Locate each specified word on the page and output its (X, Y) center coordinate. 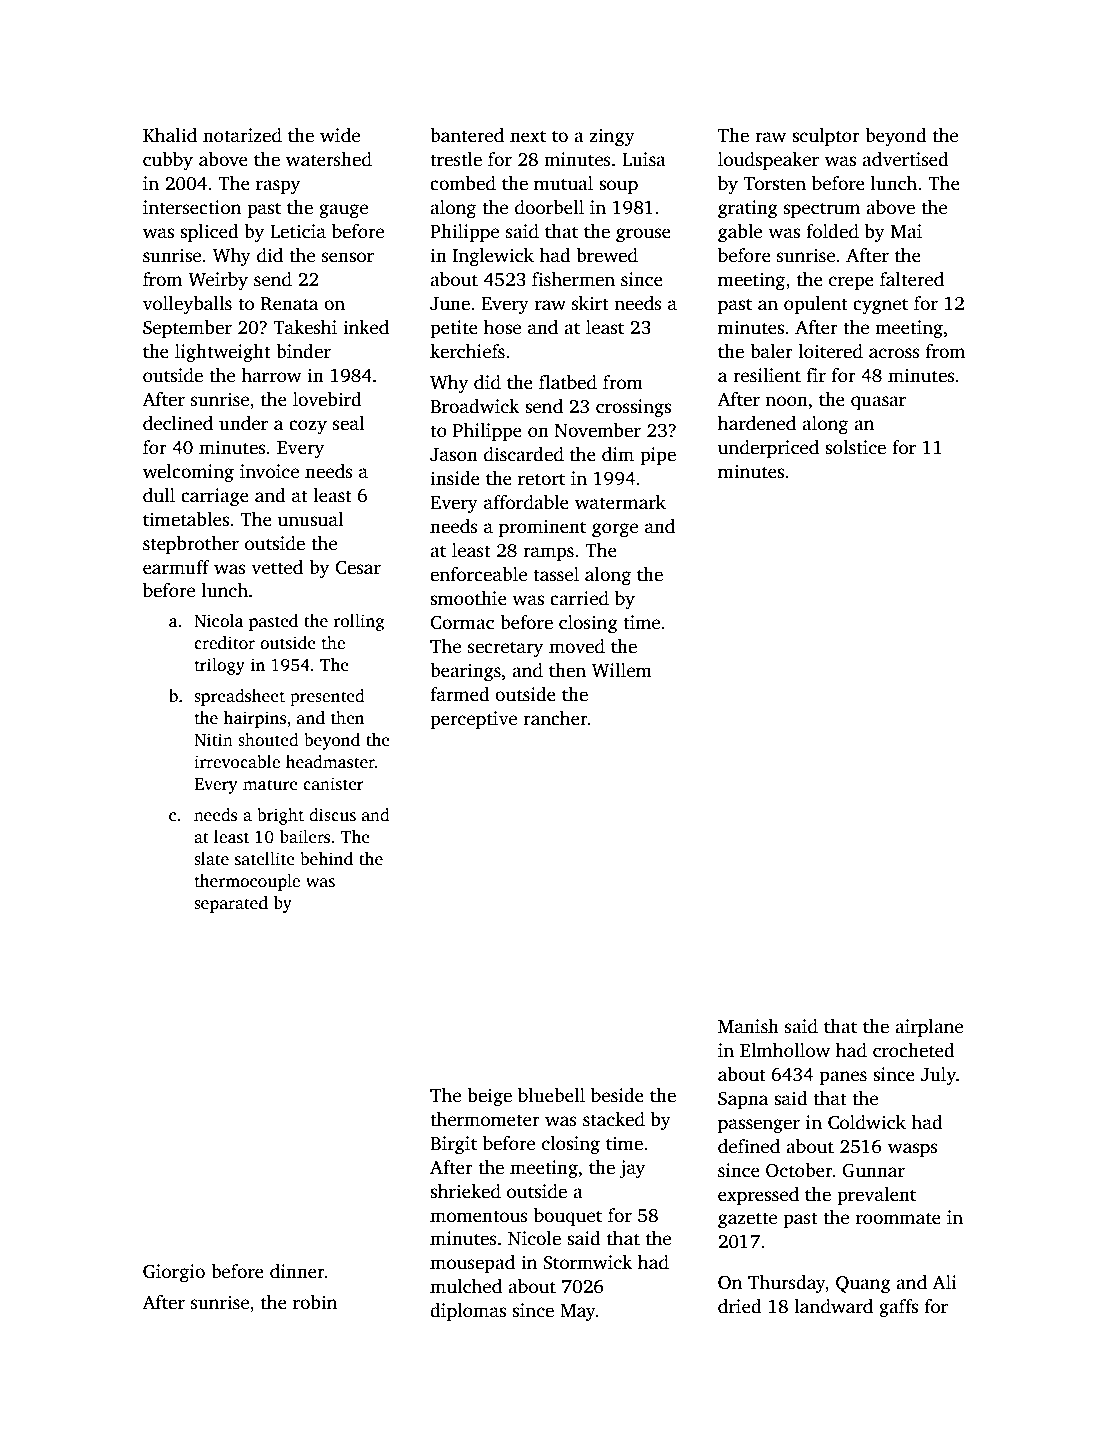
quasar (878, 403)
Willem (622, 670)
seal (348, 423)
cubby (168, 161)
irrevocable (237, 762)
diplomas (468, 1312)
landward (833, 1306)
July (938, 1076)
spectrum (822, 210)
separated (231, 904)
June (450, 304)
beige (490, 1097)
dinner (297, 1271)
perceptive (473, 720)
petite (454, 329)
